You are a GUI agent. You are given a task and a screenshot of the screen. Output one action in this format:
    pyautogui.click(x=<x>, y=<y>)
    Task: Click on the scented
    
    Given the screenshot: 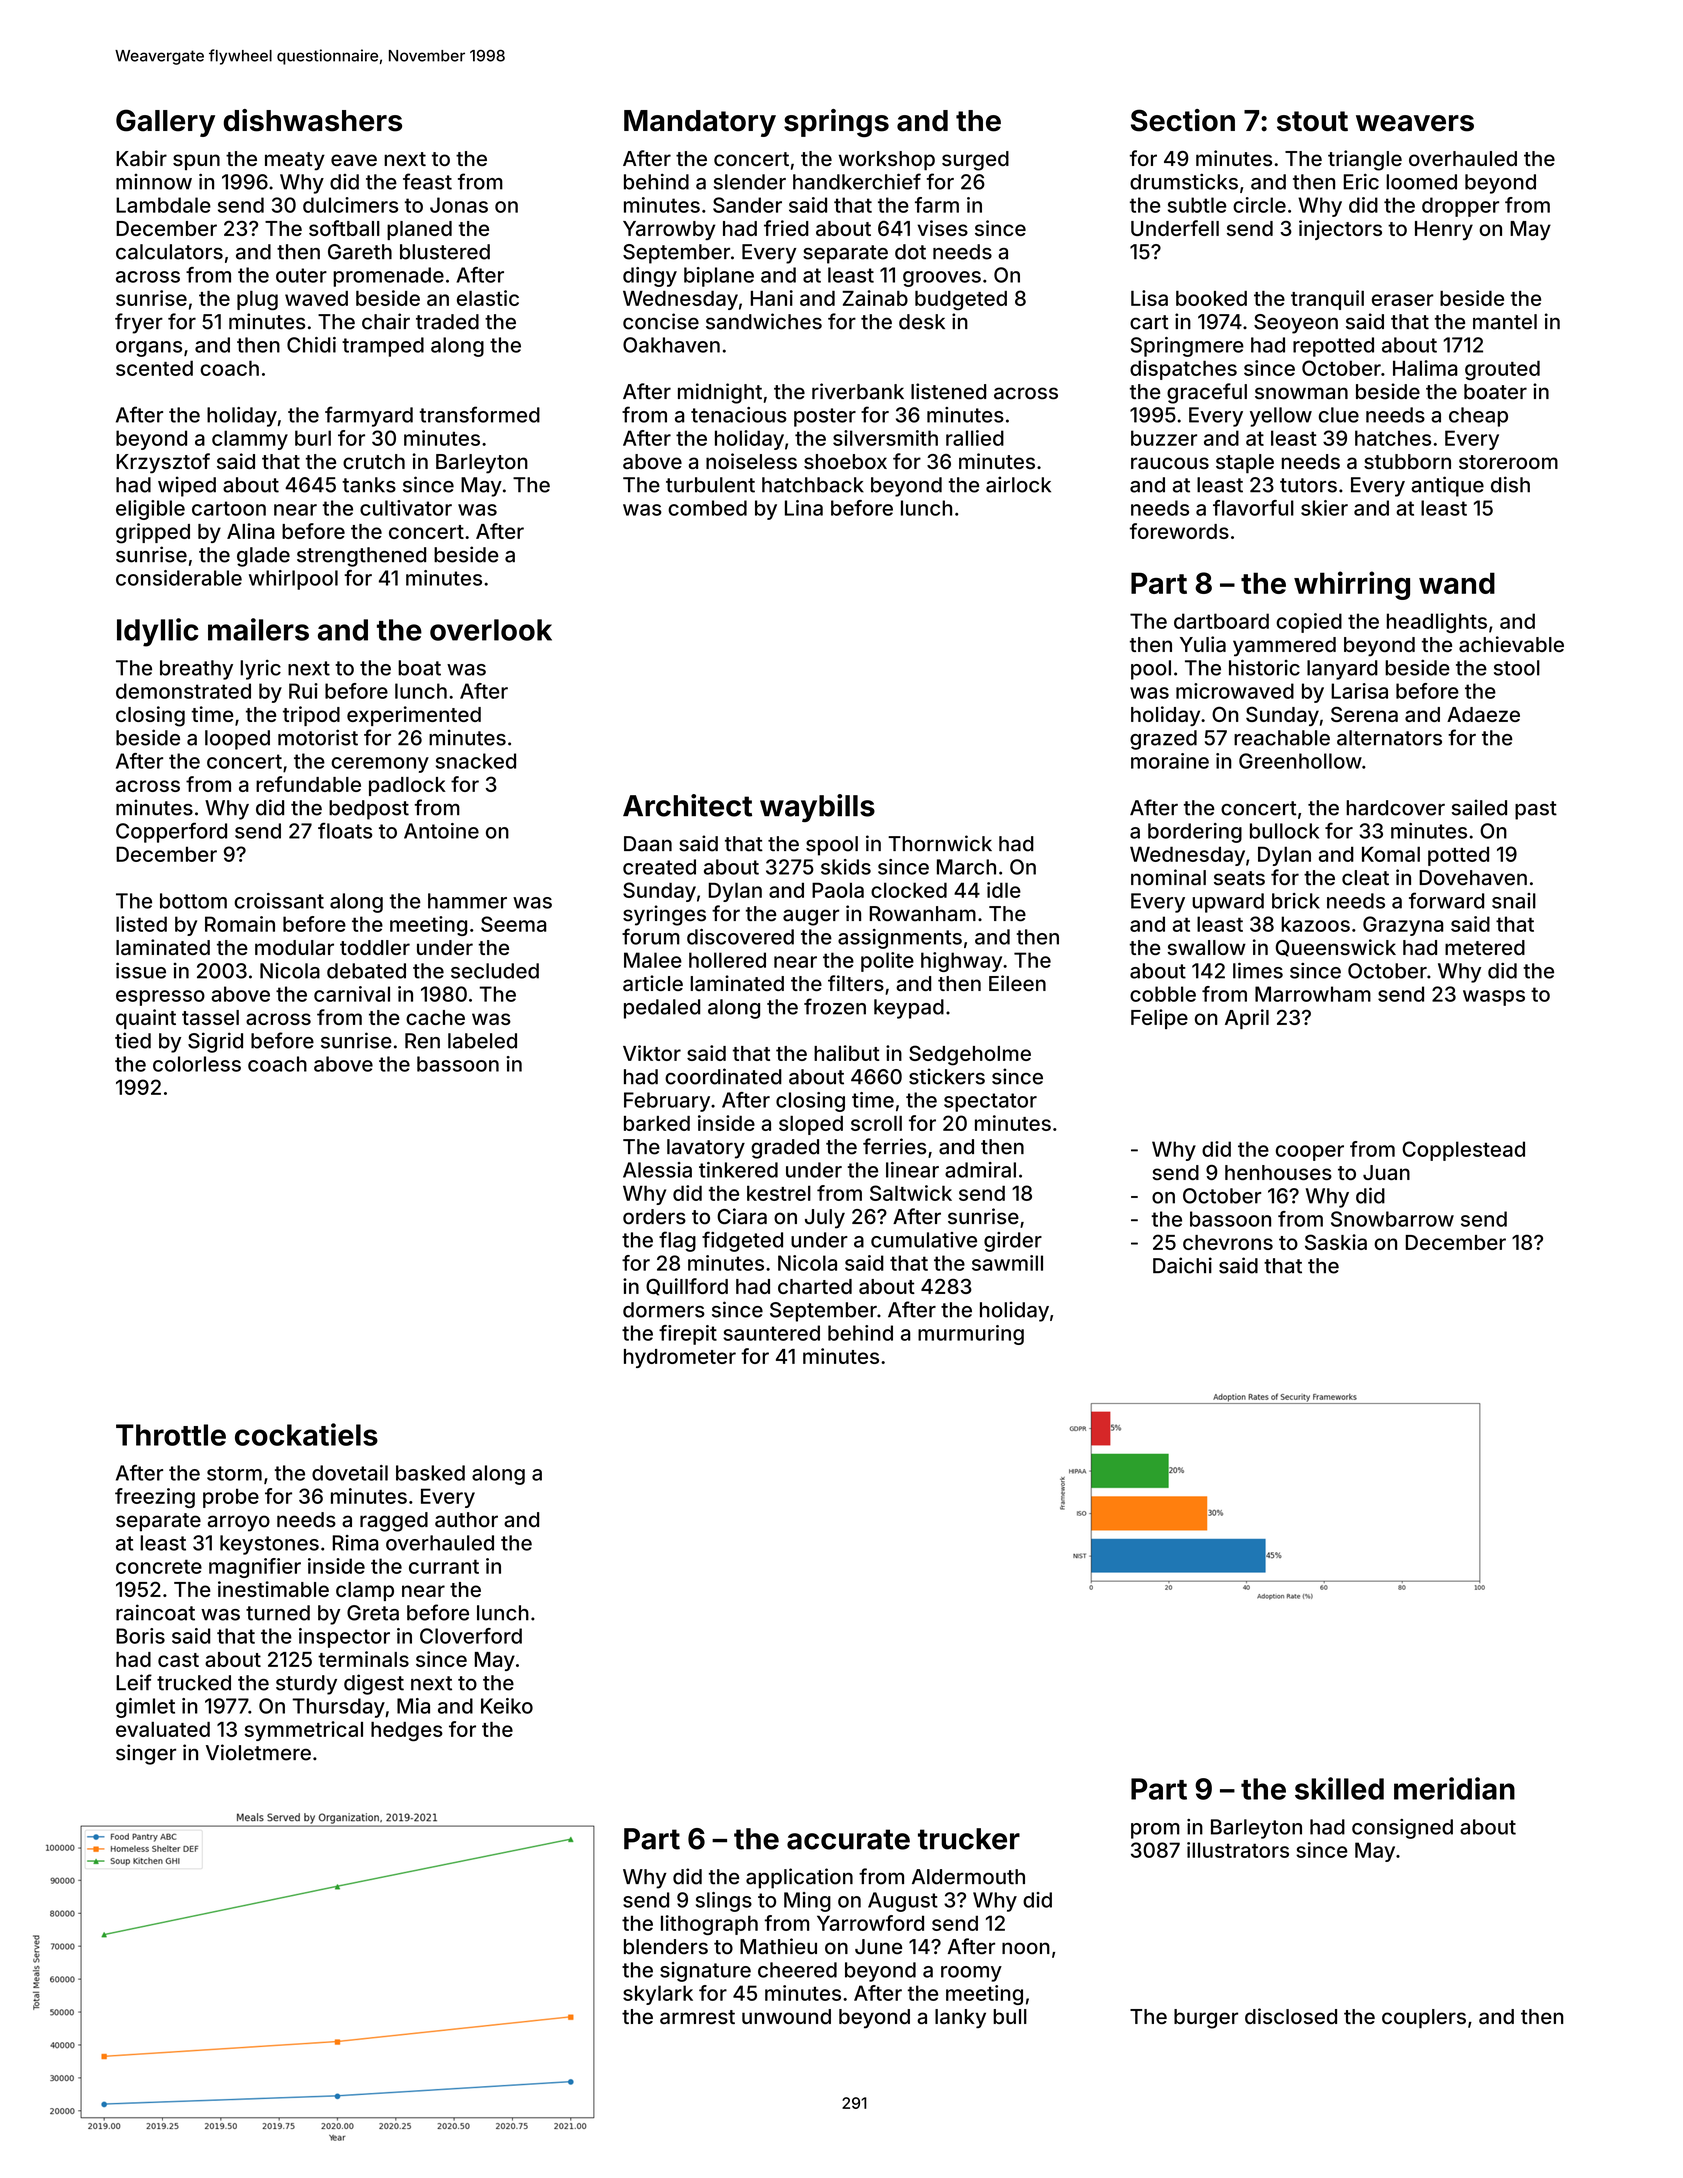 What is the action you would take?
    pyautogui.click(x=154, y=368)
